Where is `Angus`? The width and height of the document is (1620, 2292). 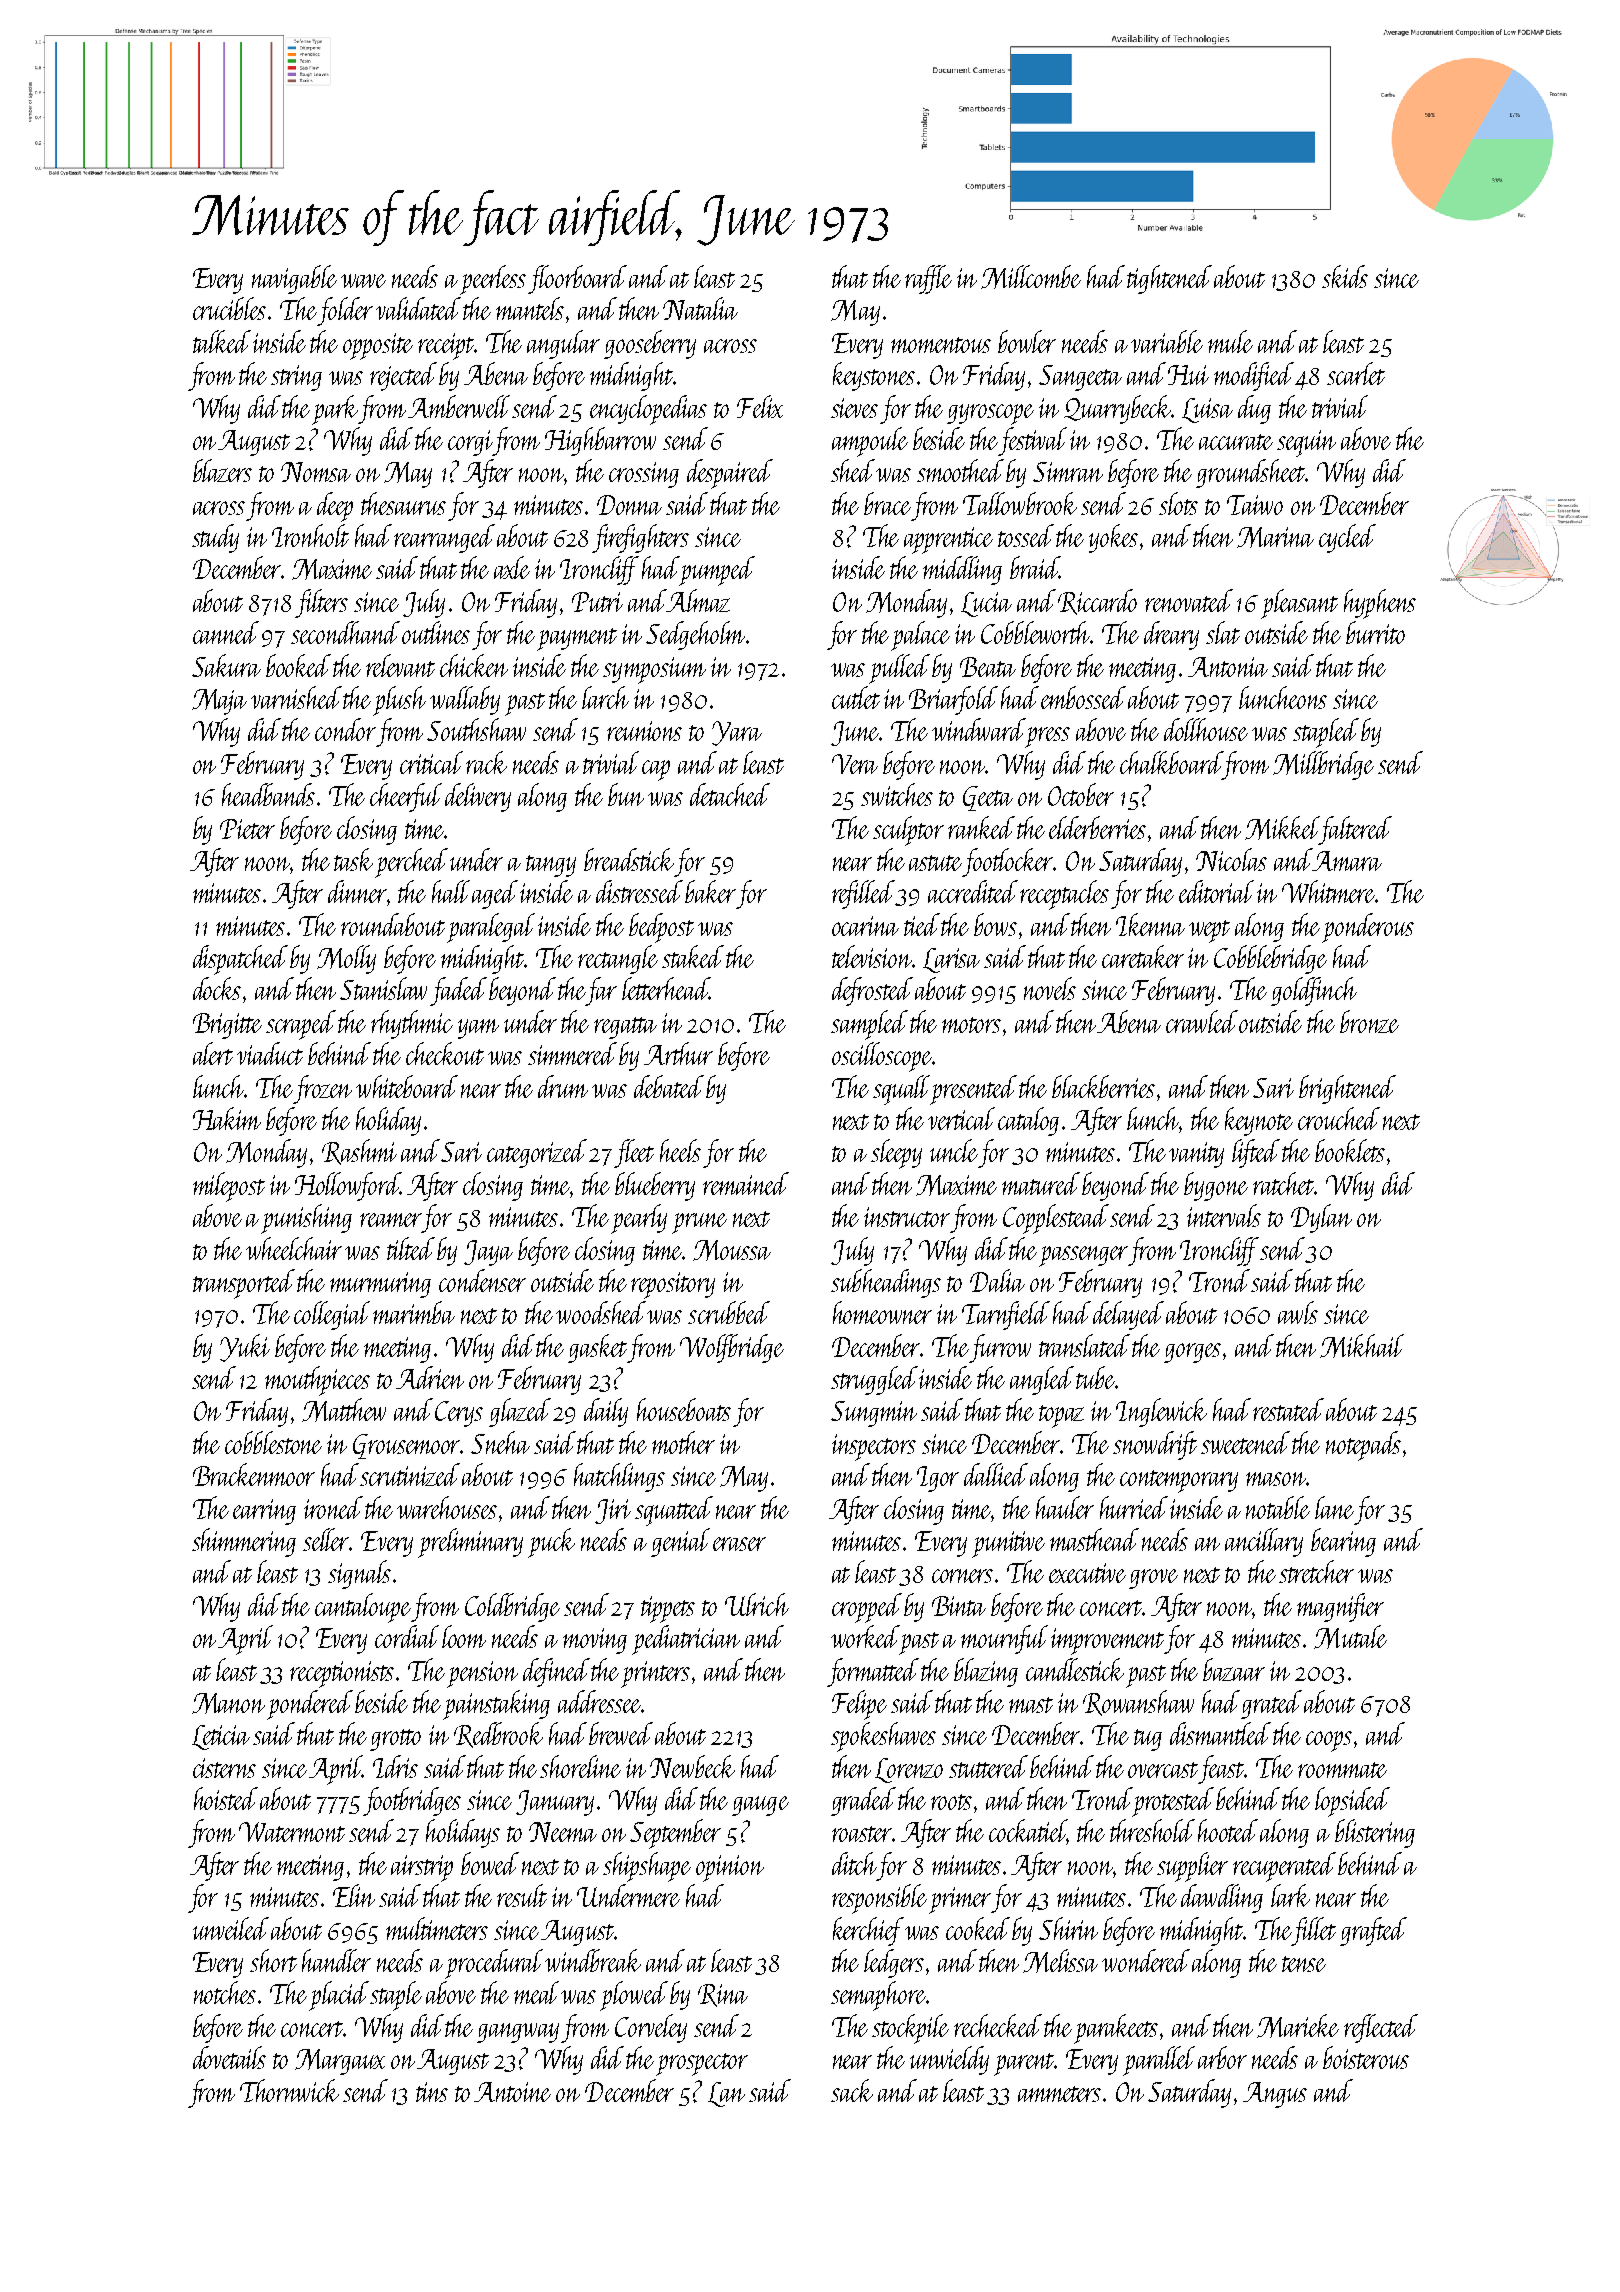 Angus is located at coordinates (1275, 2095).
